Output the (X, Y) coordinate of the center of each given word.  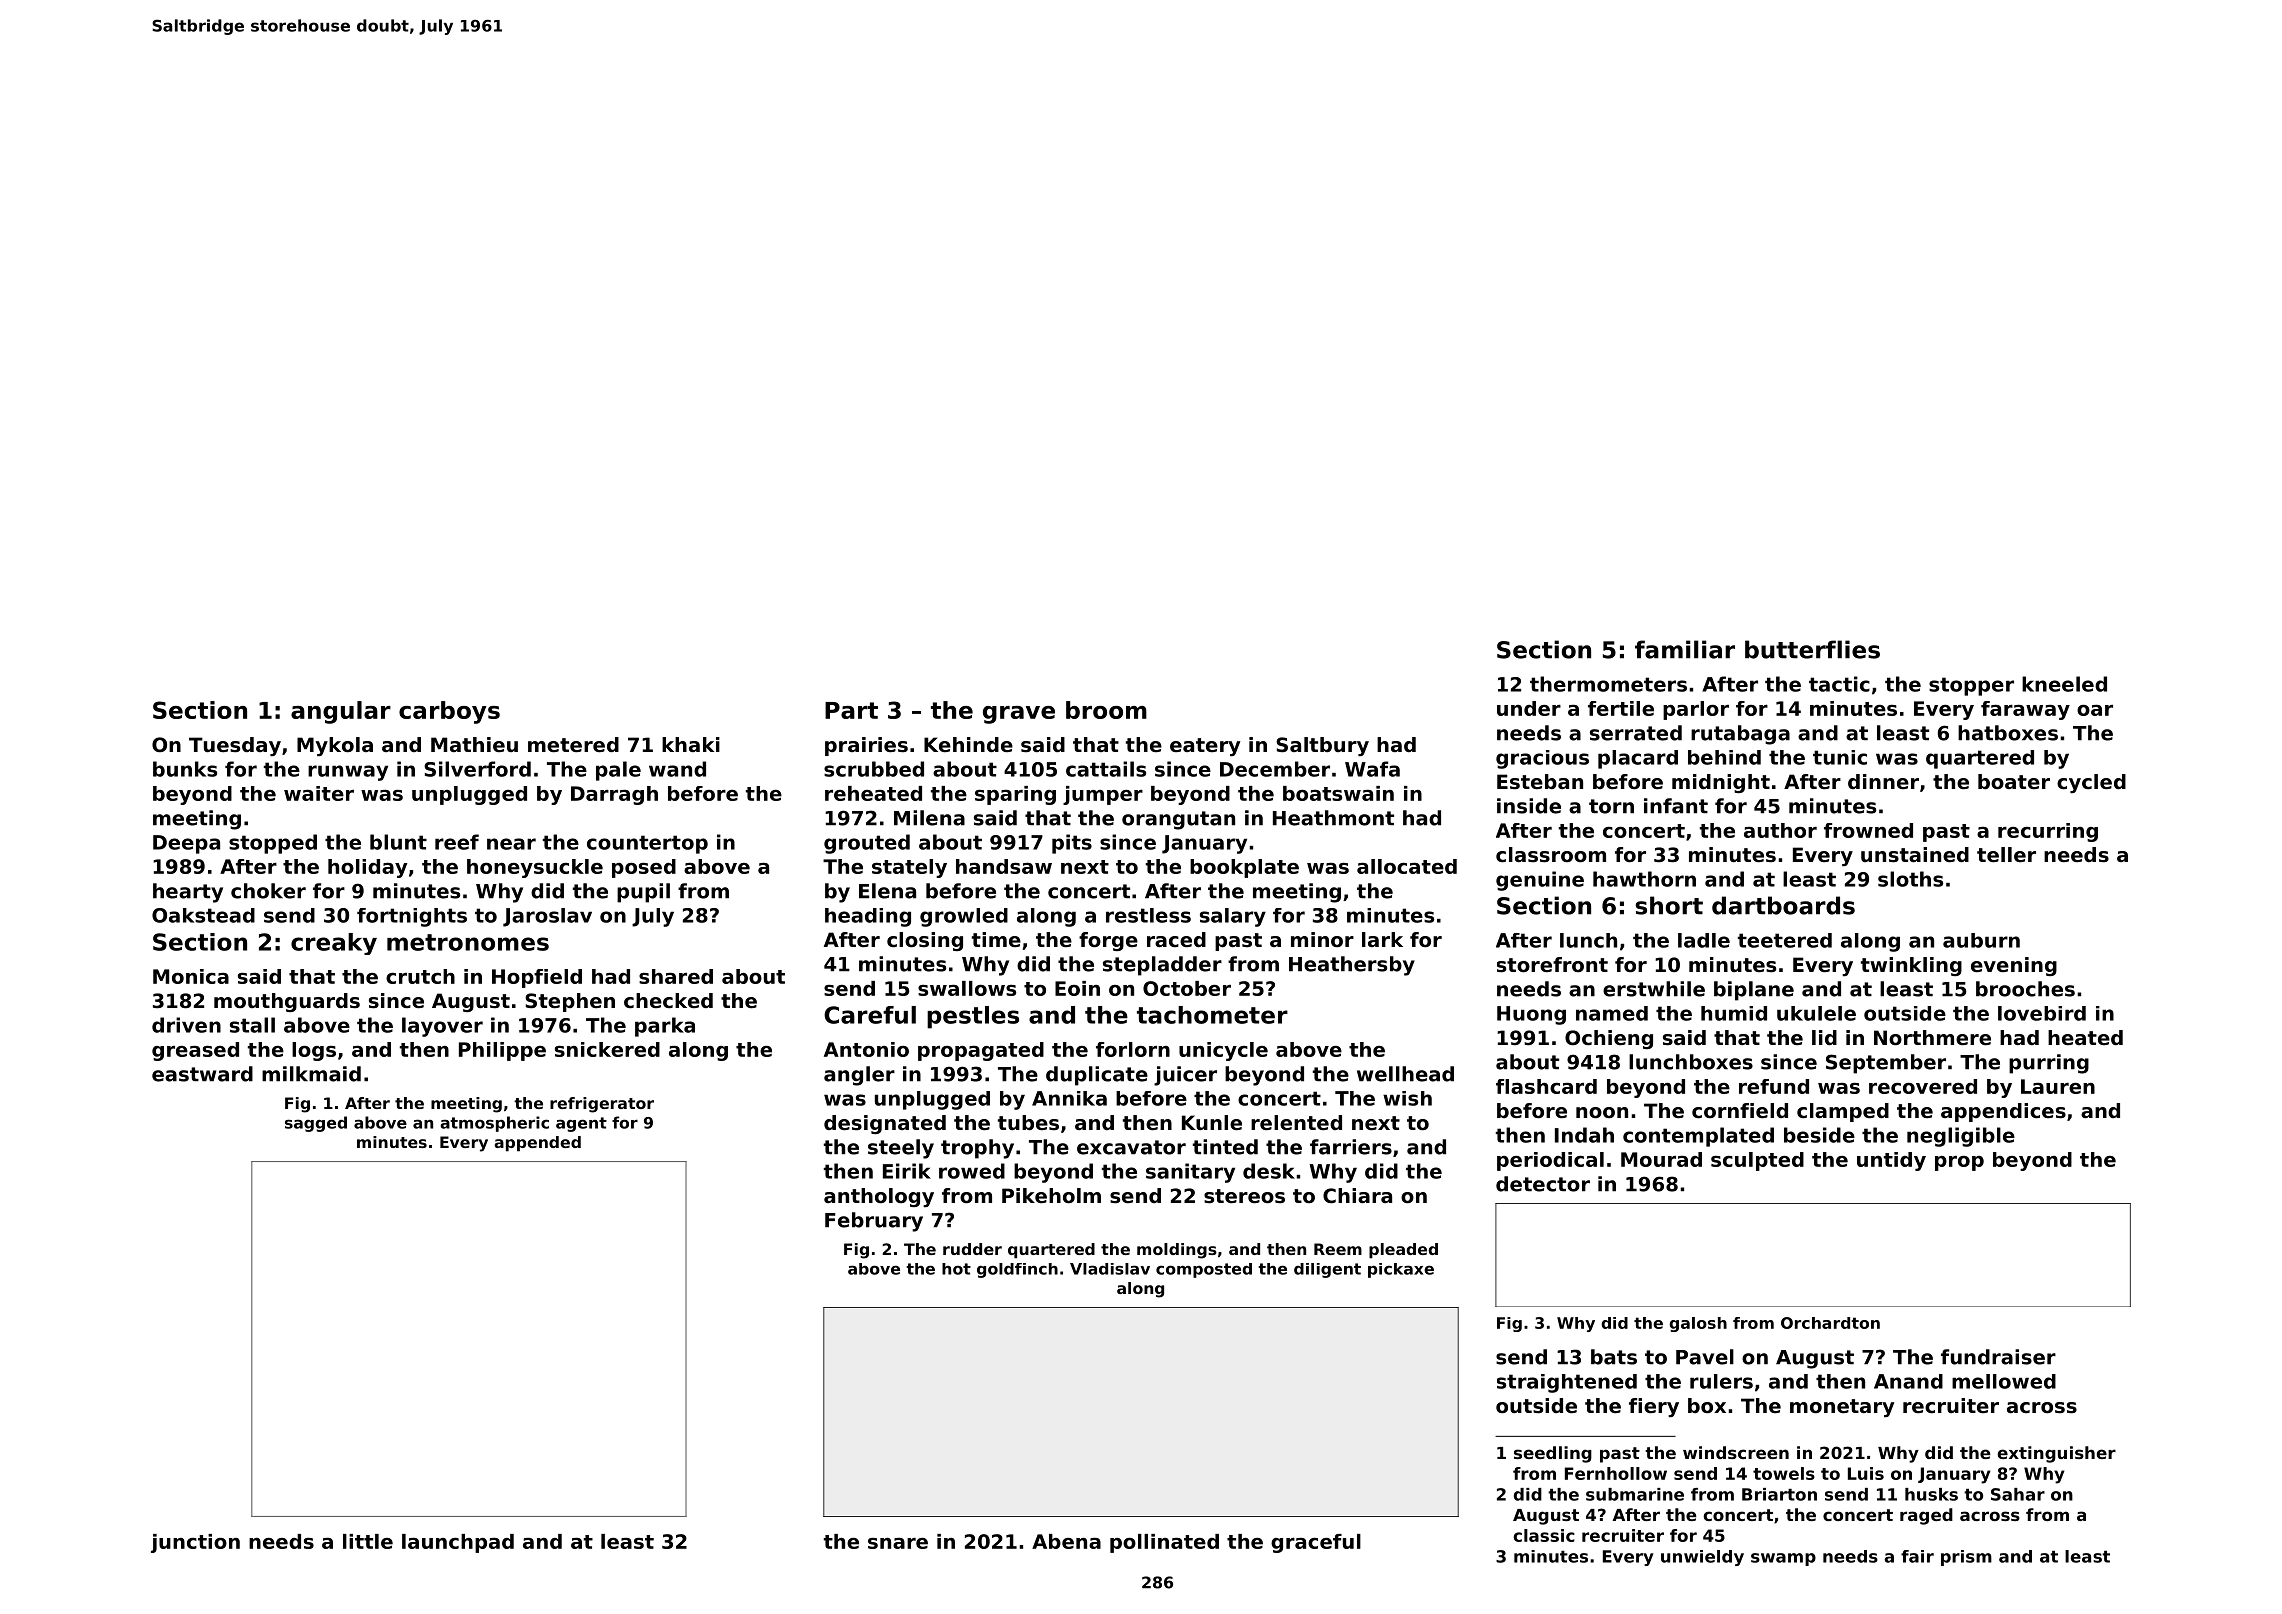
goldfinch (1017, 1270)
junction (195, 1543)
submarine (1635, 1494)
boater (2014, 782)
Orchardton (1830, 1323)
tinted (1225, 1147)
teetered (1785, 940)
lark (1382, 939)
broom (1106, 710)
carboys (449, 712)
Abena (1066, 1541)
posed (644, 868)
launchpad (458, 1543)
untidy (1891, 1161)
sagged (316, 1124)
